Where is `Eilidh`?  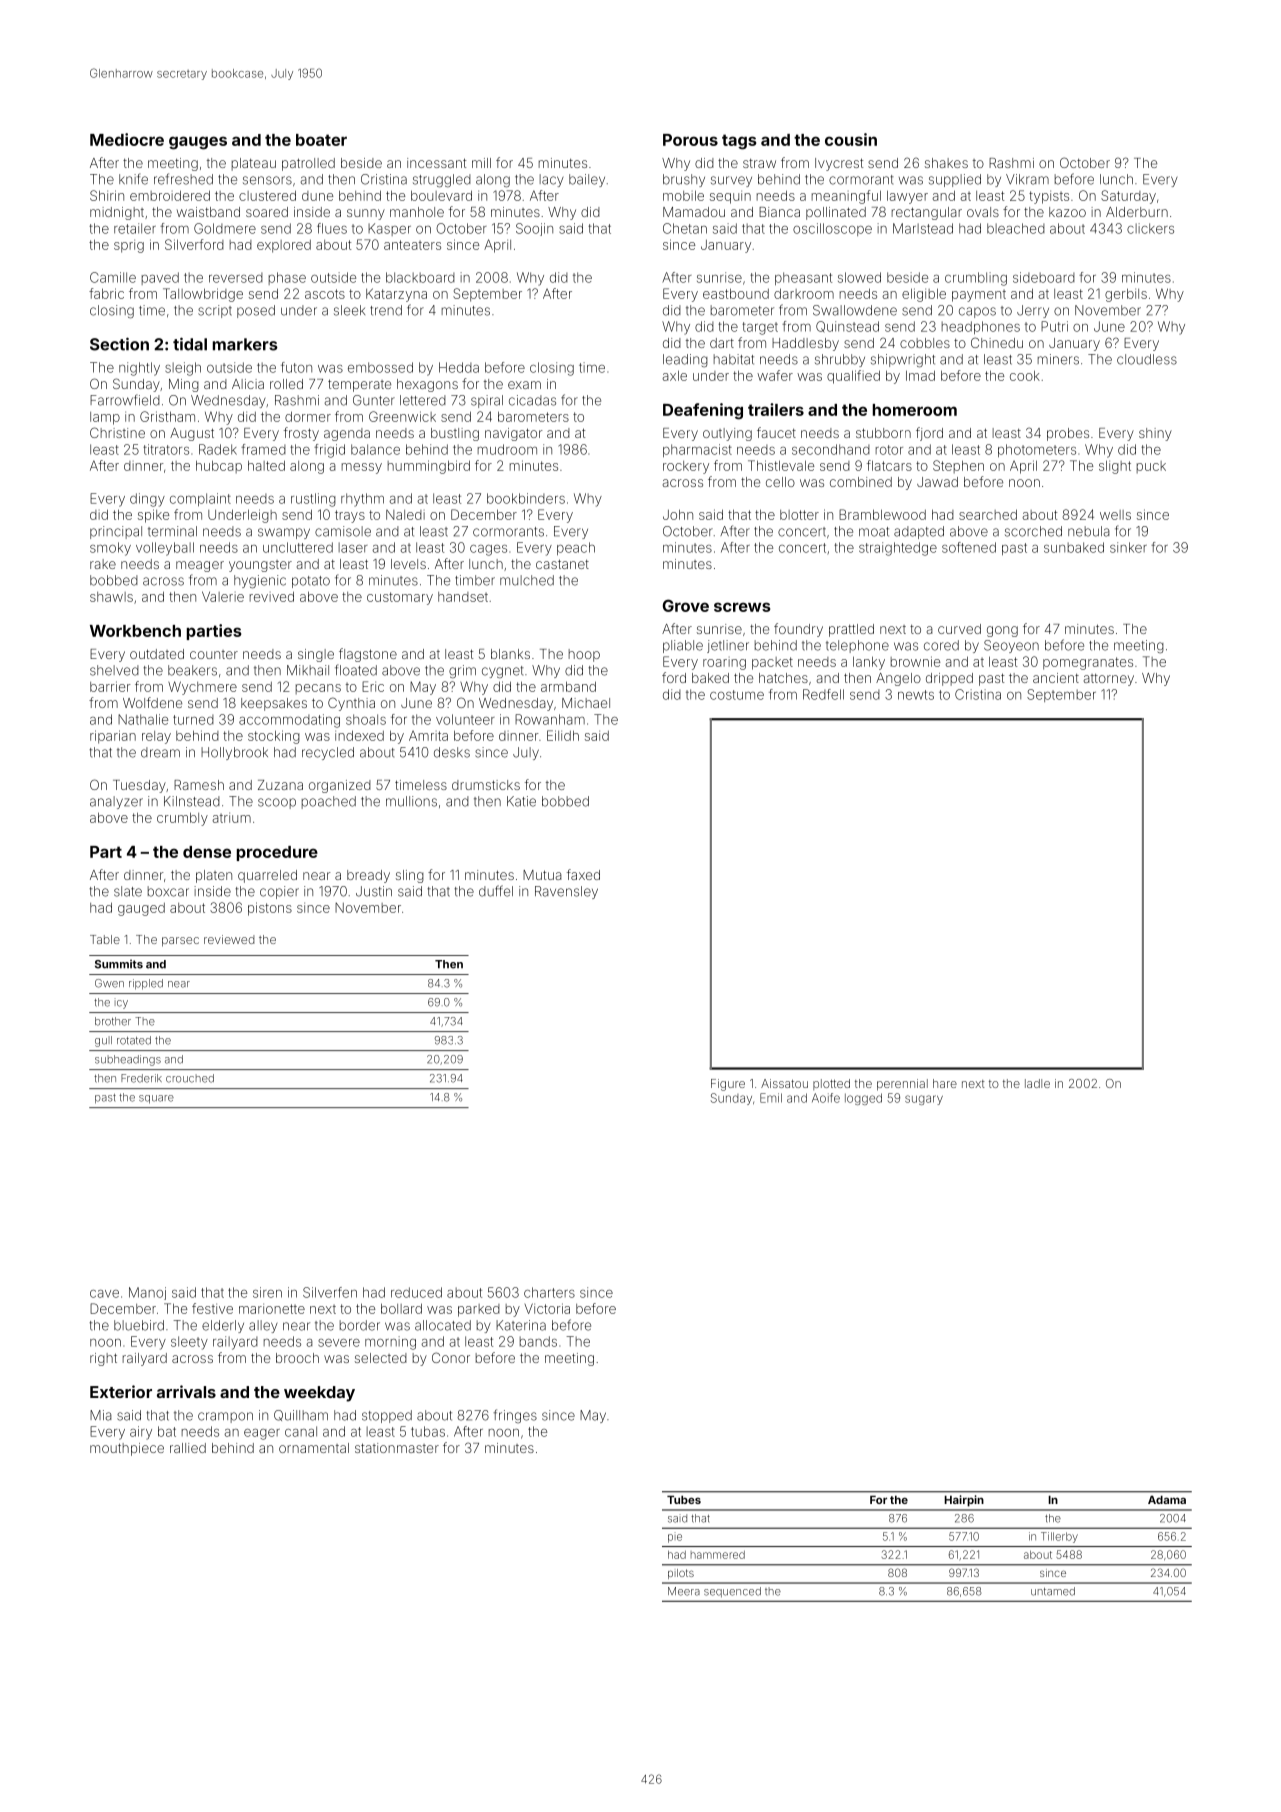
Eilidh is located at coordinates (563, 735).
